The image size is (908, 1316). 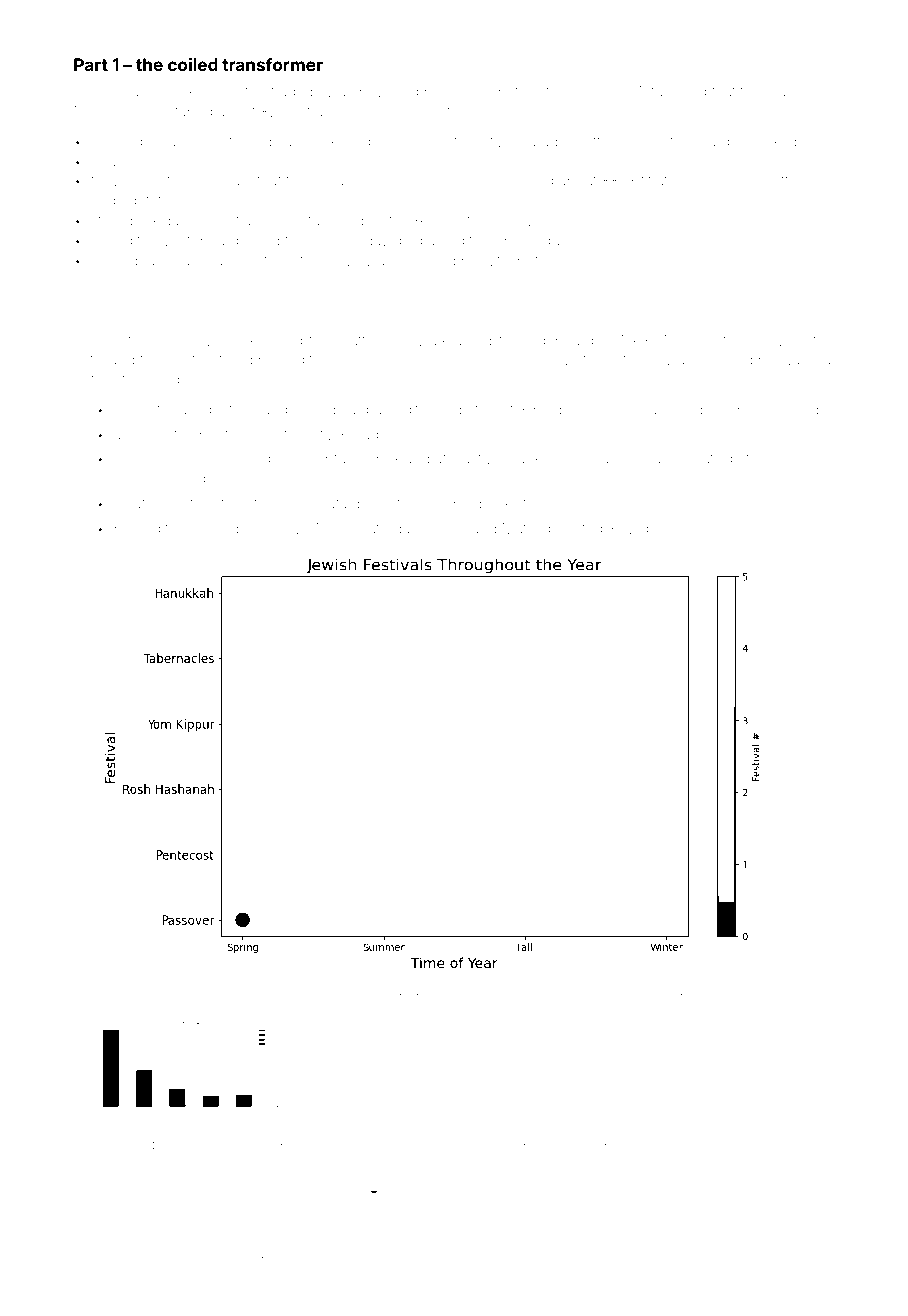 What do you see at coordinates (446, 528) in the page?
I see `Alison` at bounding box center [446, 528].
